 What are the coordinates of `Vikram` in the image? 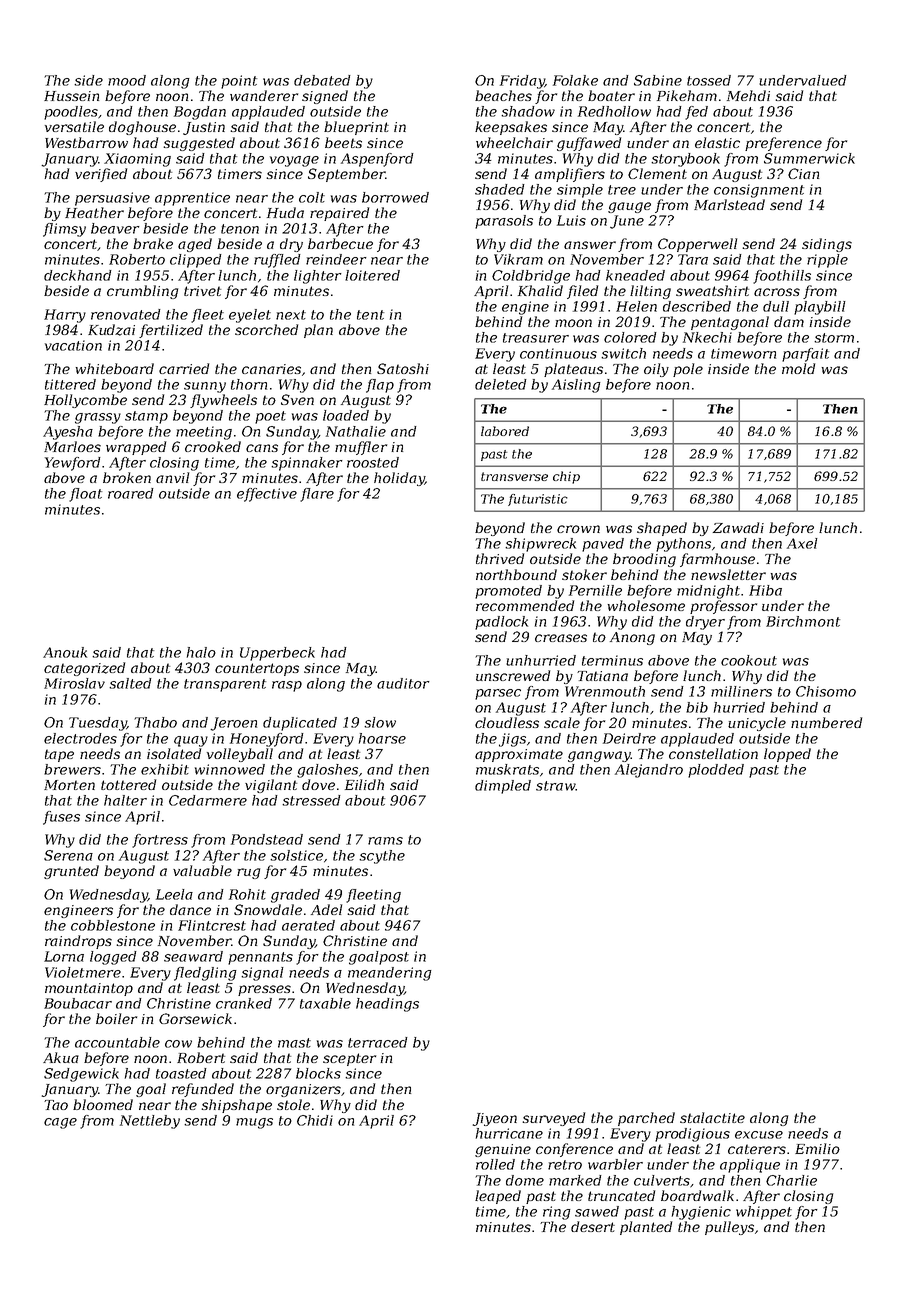 It's located at (518, 259).
